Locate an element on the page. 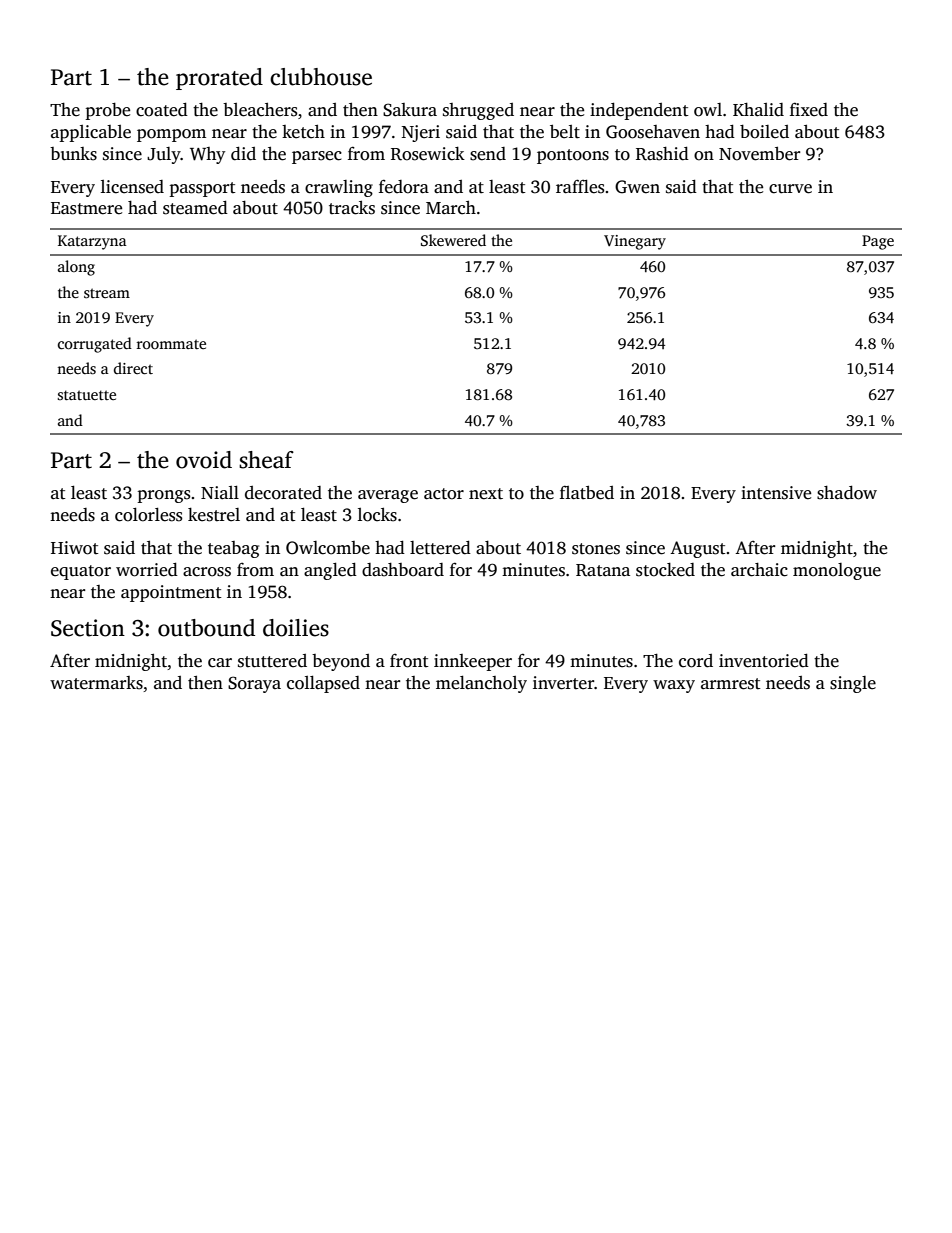 The width and height of the page is (952, 1233). sheaf is located at coordinates (266, 460).
